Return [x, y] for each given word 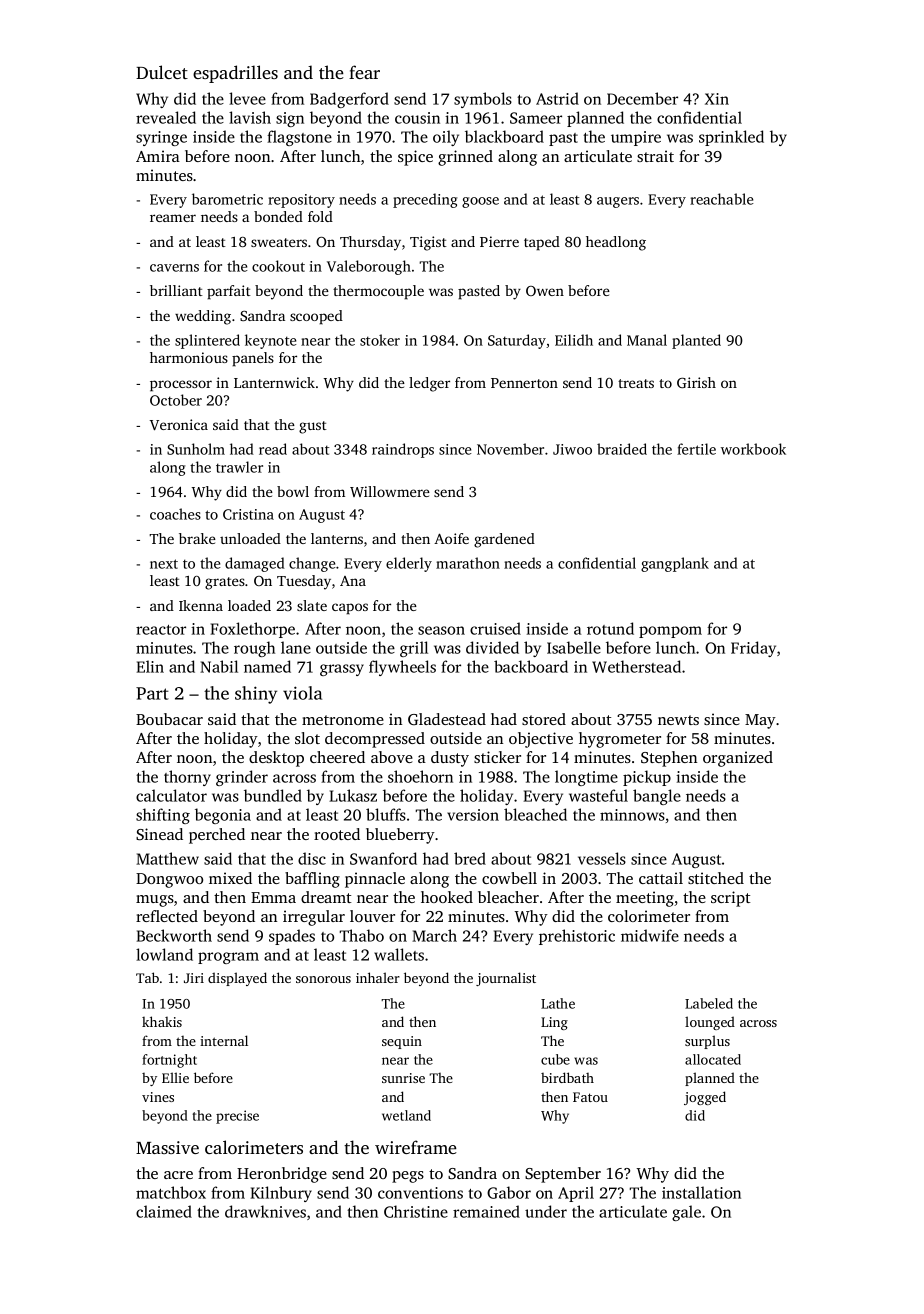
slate [312, 605]
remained [486, 1211]
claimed [164, 1211]
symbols [483, 100]
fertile [696, 449]
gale [686, 1213]
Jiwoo [572, 449]
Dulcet [162, 72]
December [642, 98]
